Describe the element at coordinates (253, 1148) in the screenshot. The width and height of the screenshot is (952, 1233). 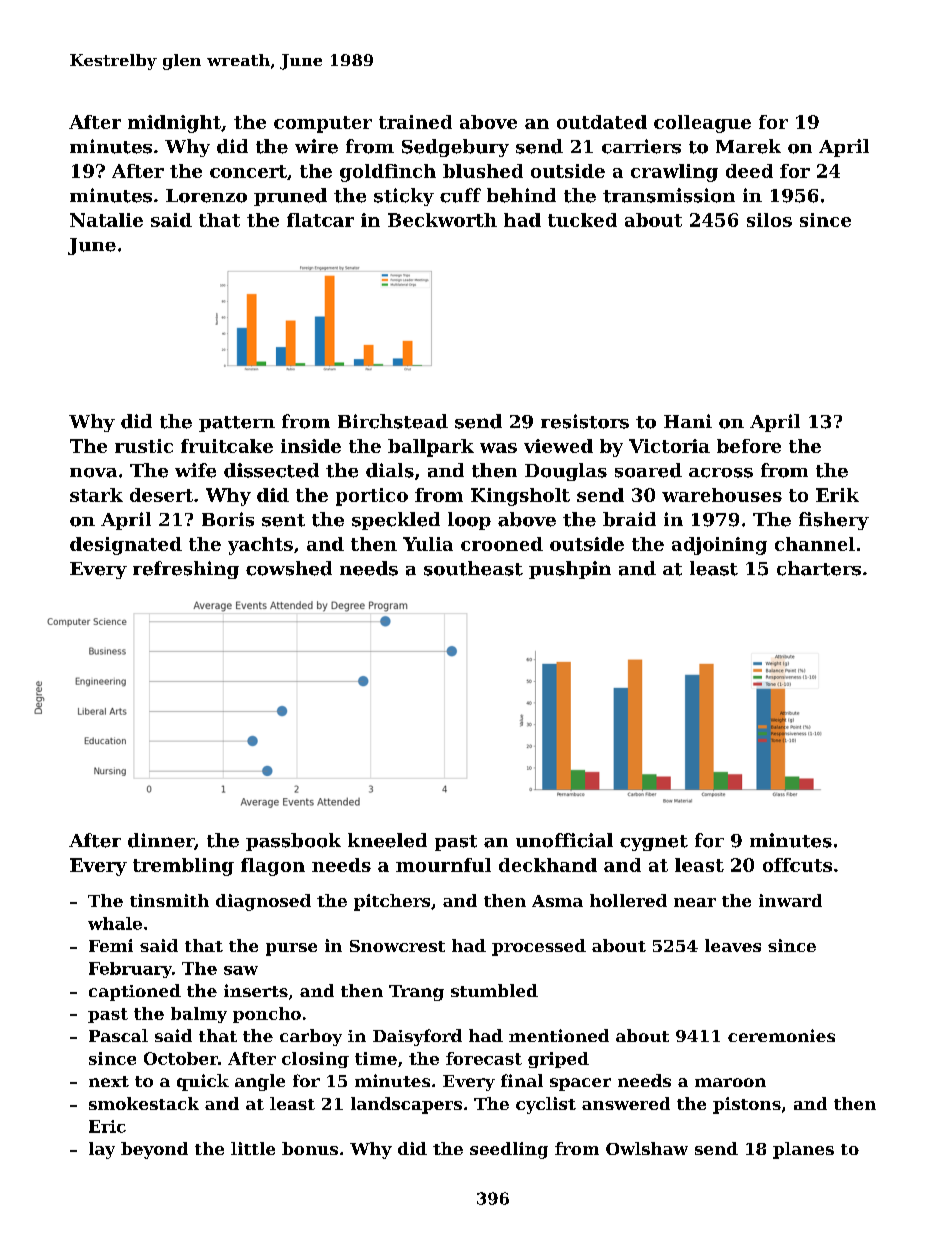
I see `little` at that location.
